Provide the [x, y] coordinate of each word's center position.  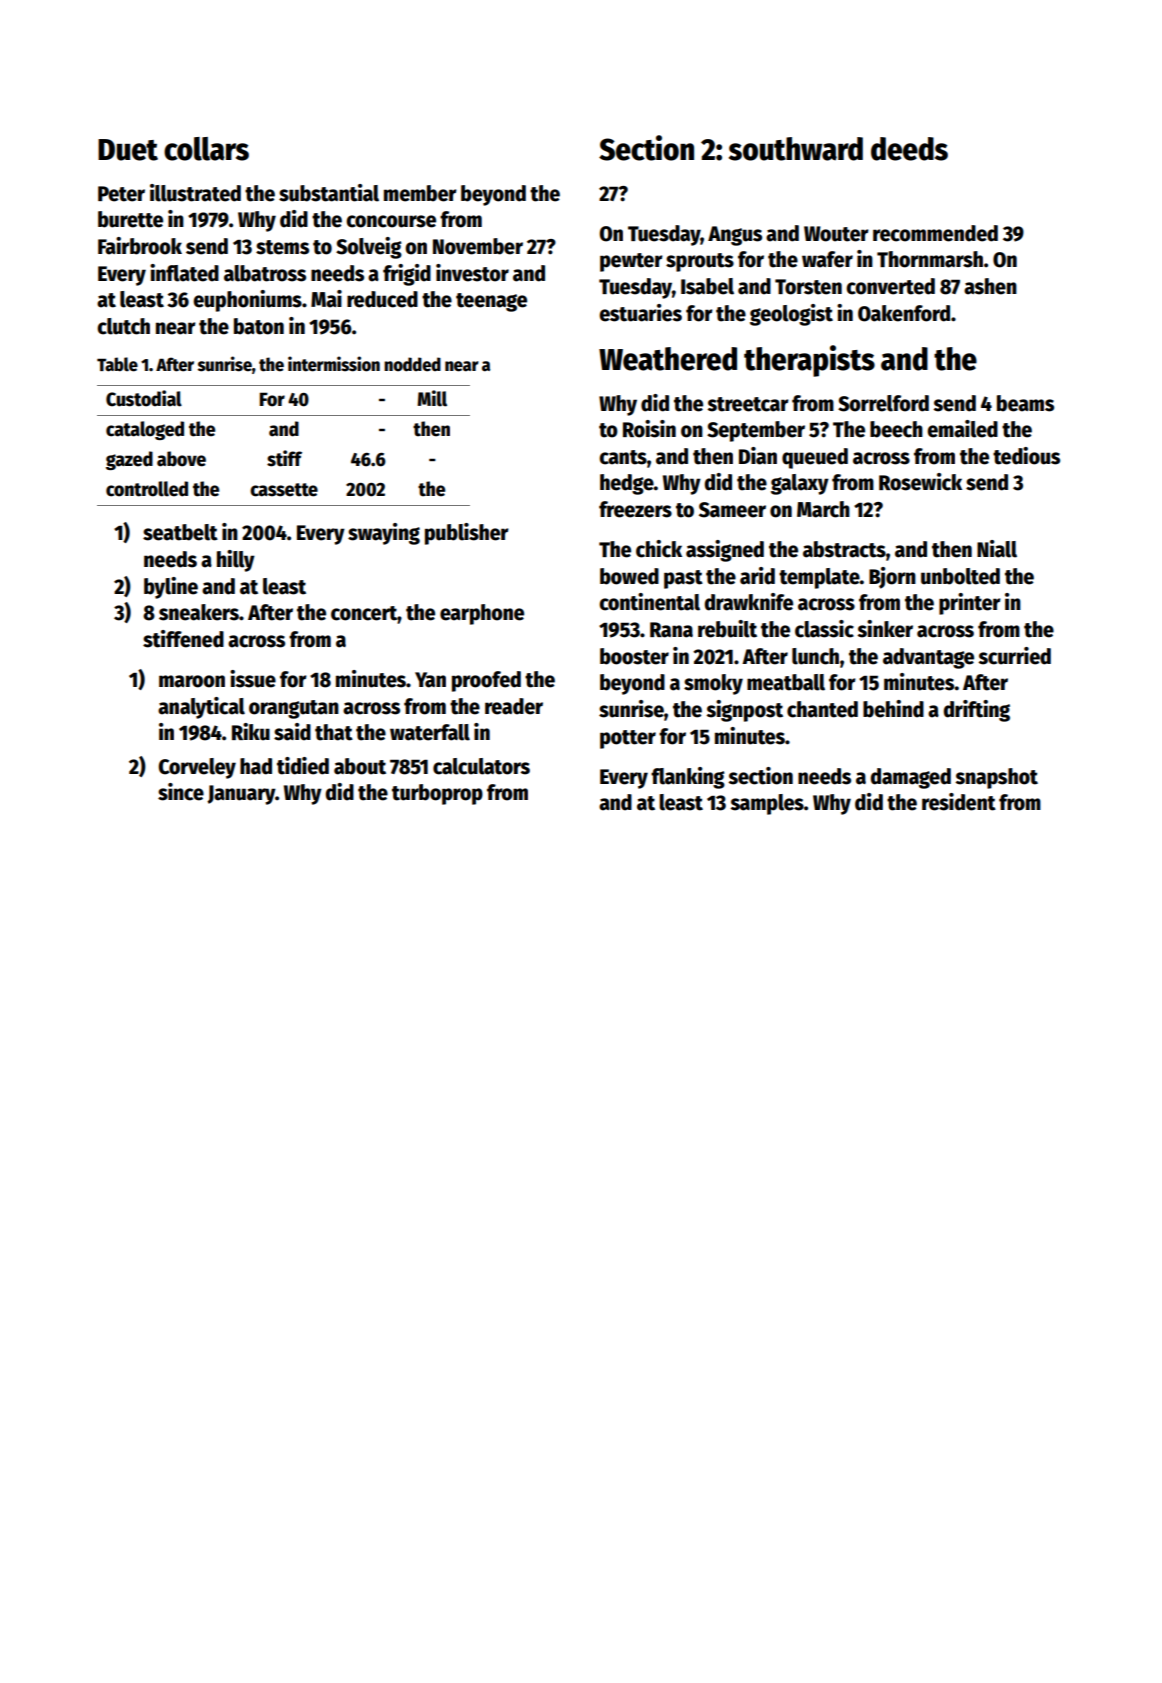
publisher [467, 534]
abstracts [844, 549]
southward [796, 149]
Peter [121, 194]
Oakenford [904, 313]
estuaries [640, 313]
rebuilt [727, 629]
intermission [334, 364]
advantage [928, 658]
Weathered [668, 359]
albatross [265, 273]
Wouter [836, 234]
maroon [192, 681]
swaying [384, 534]
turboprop [437, 794]
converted [890, 286]
